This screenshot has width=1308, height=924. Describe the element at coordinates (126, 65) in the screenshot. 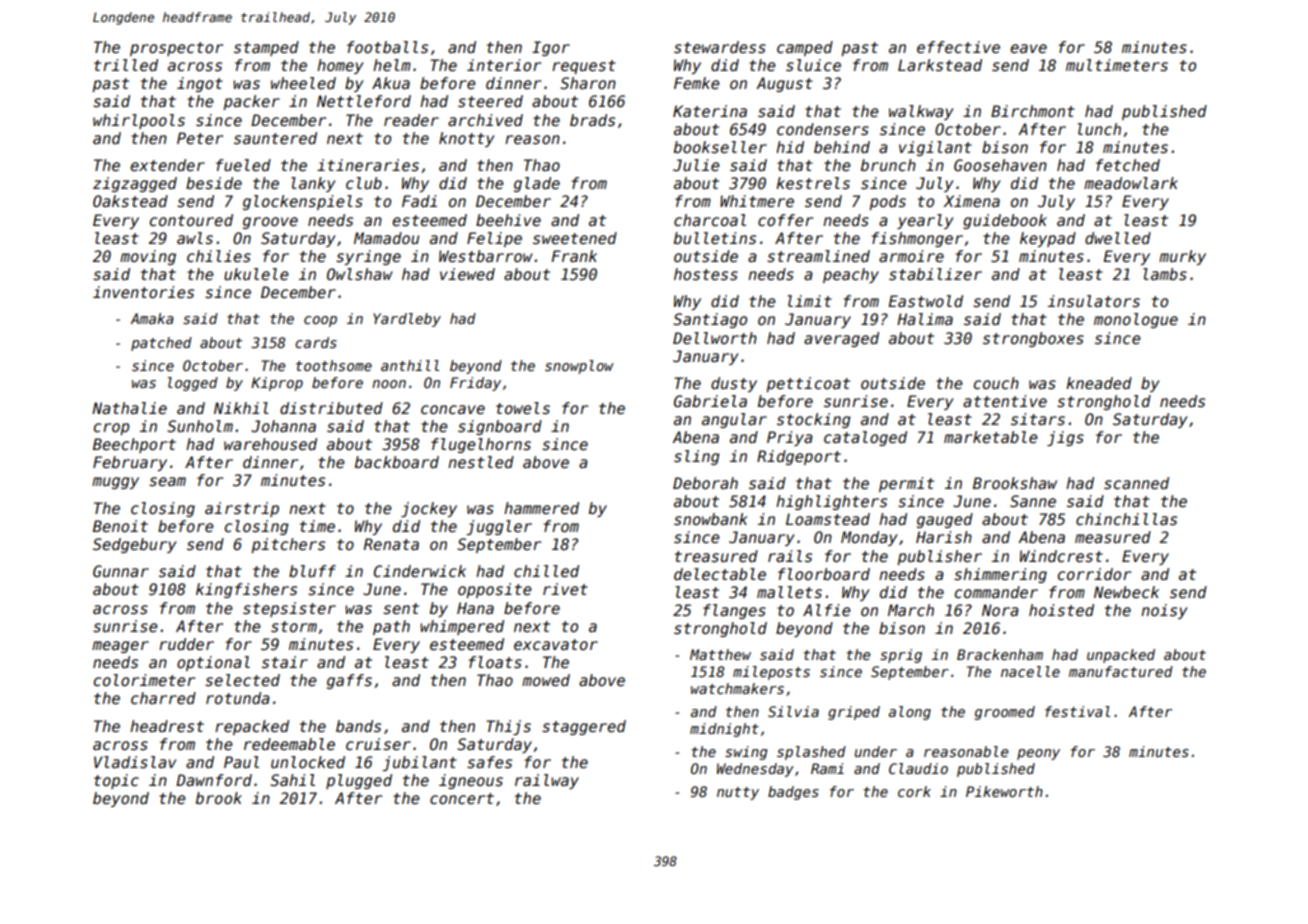

I see `trilled` at that location.
